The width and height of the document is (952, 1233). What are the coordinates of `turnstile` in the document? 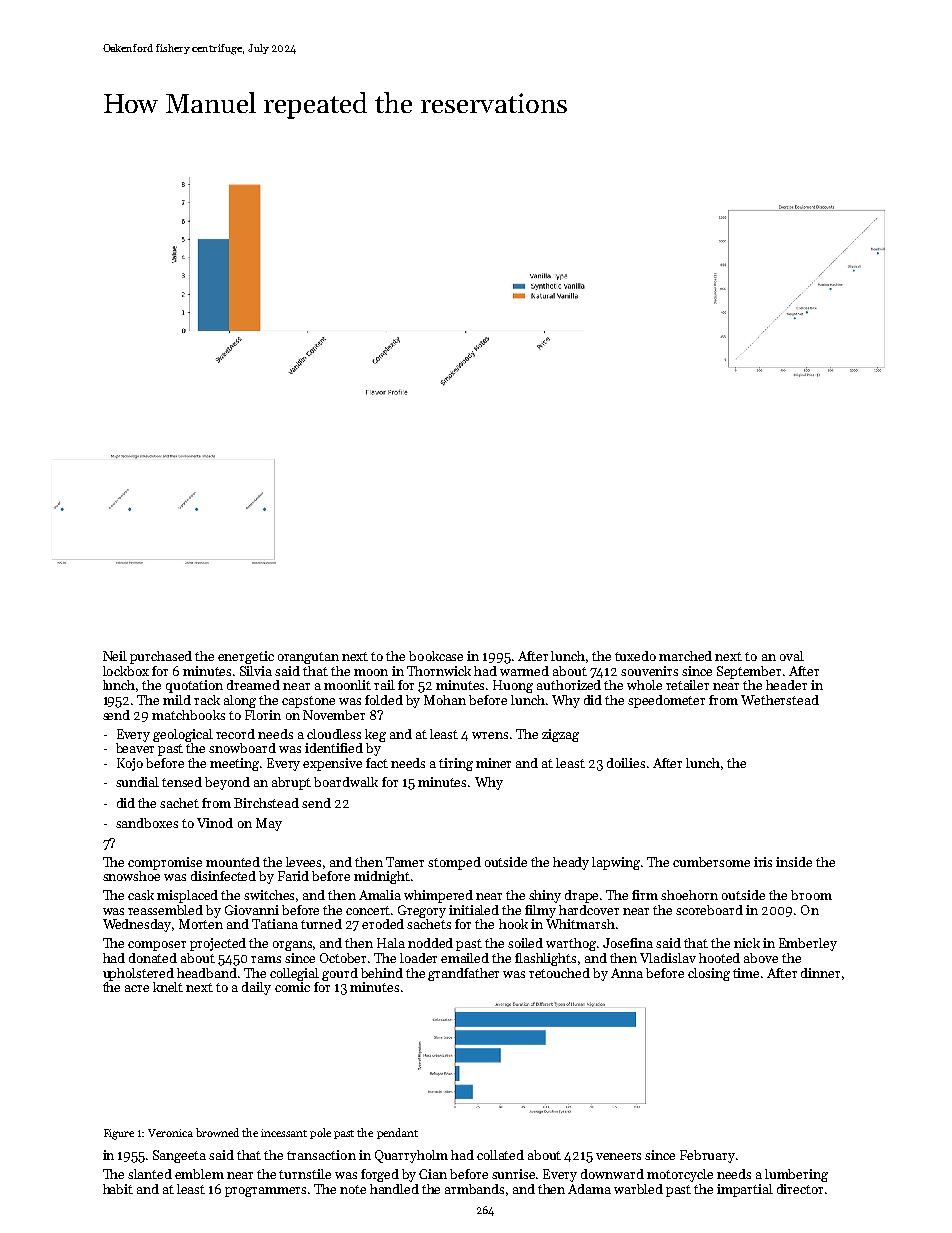 It's located at (305, 1174).
